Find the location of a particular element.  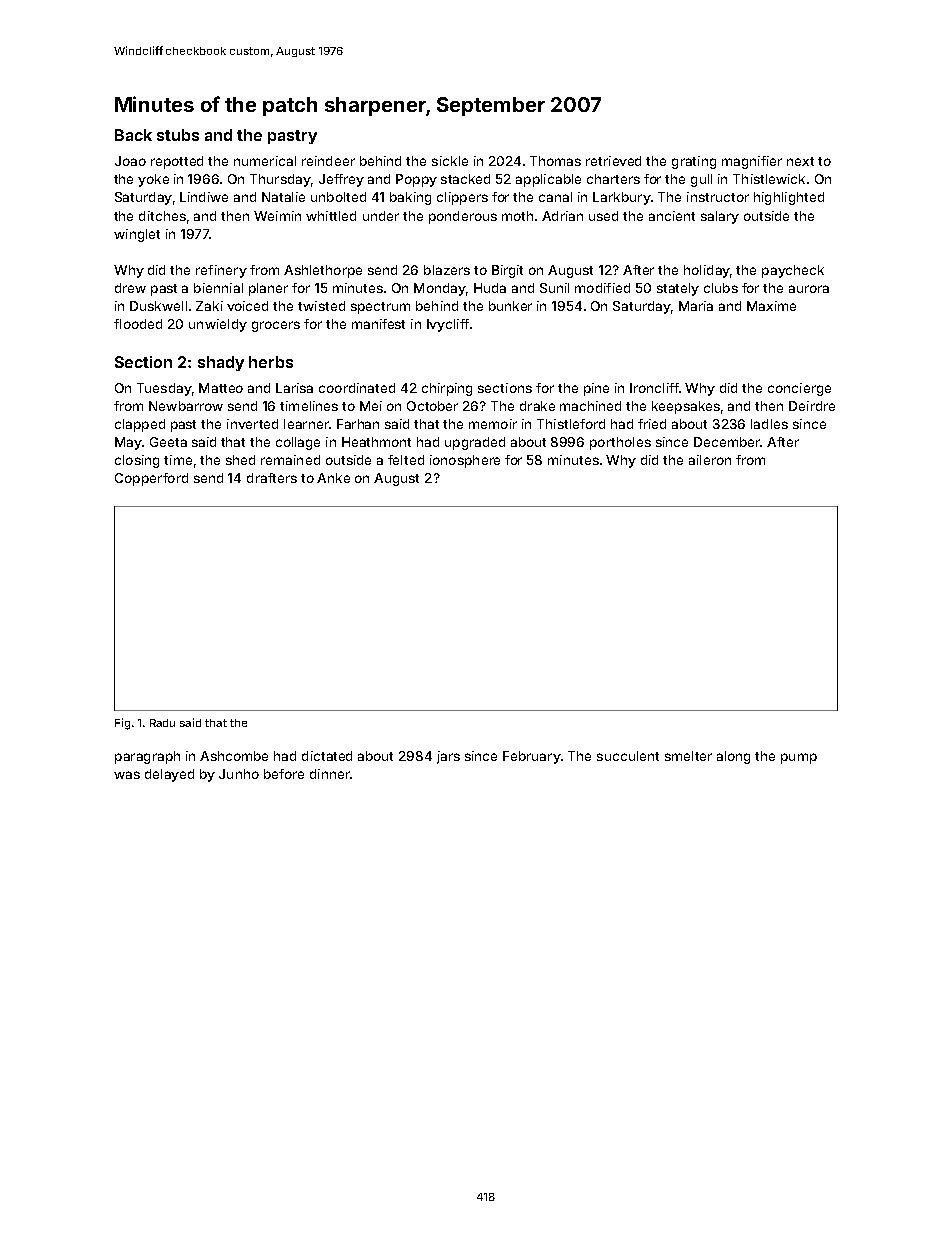

retrieved is located at coordinates (613, 161).
